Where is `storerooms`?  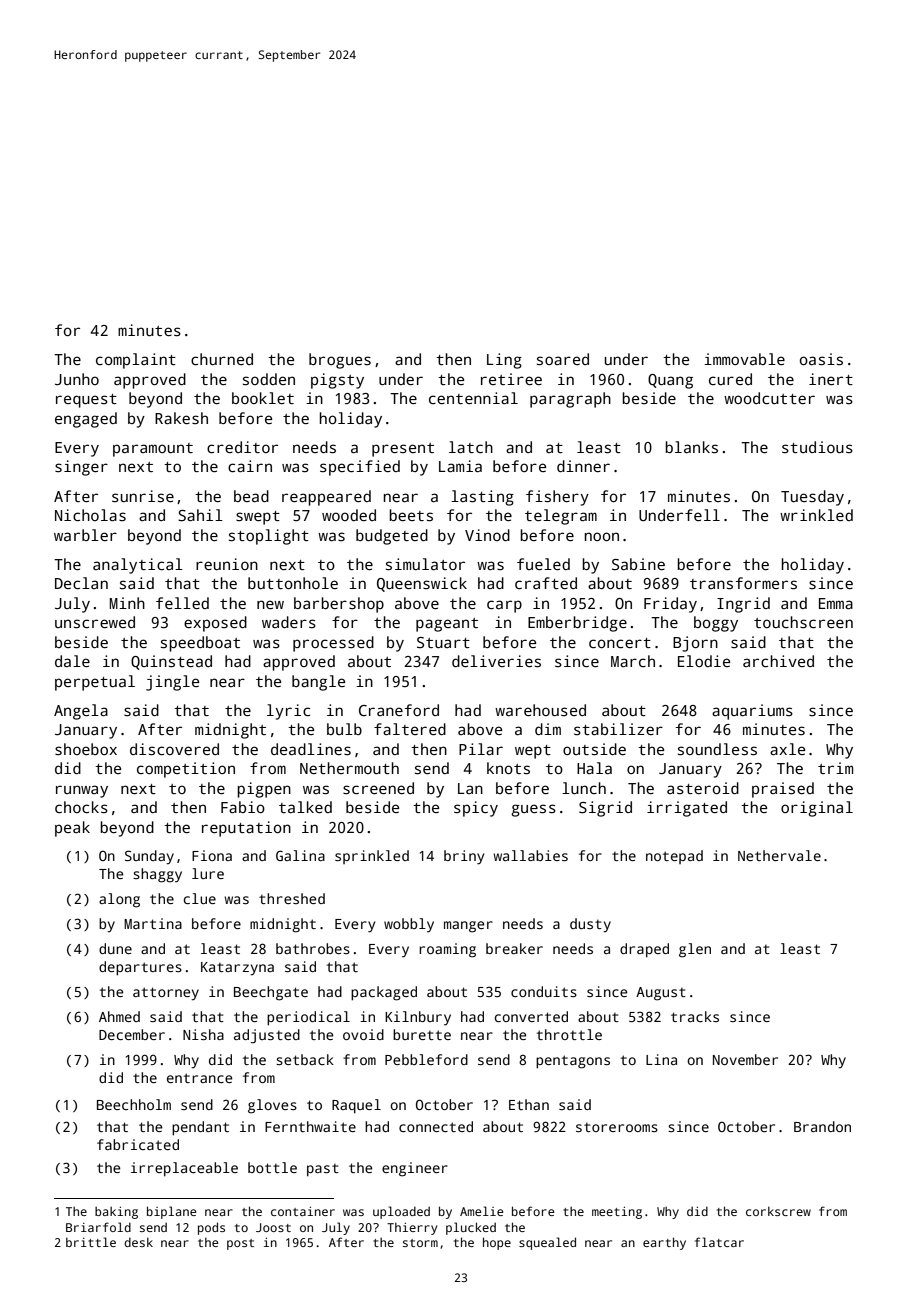
storerooms is located at coordinates (617, 1127).
